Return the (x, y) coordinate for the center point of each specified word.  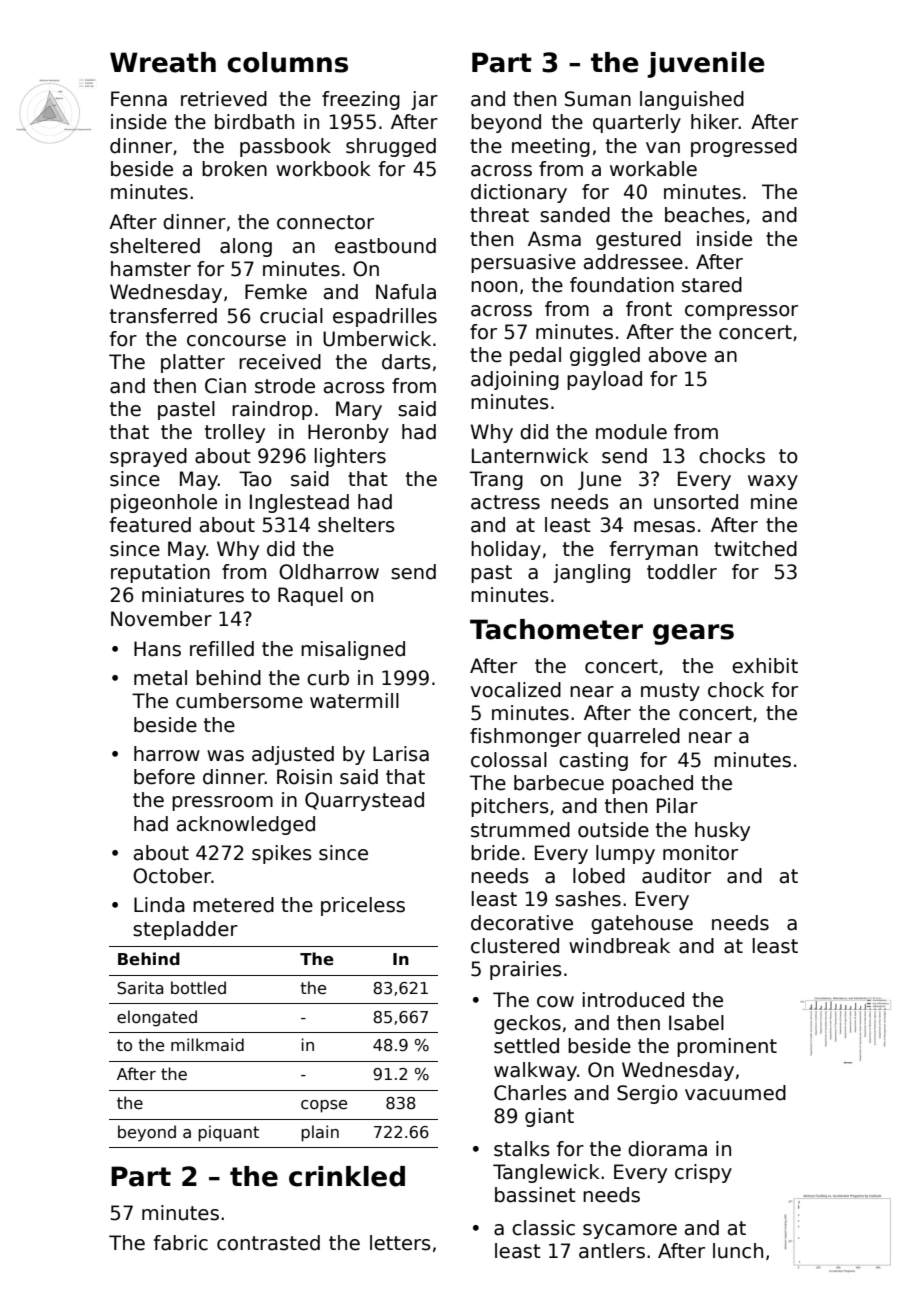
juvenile (706, 65)
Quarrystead (364, 801)
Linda (159, 905)
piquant (228, 1133)
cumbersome (239, 701)
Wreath (163, 62)
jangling (591, 573)
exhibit (765, 666)
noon (494, 287)
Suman (598, 99)
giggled (605, 356)
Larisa (401, 754)
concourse (236, 341)
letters (400, 1243)
